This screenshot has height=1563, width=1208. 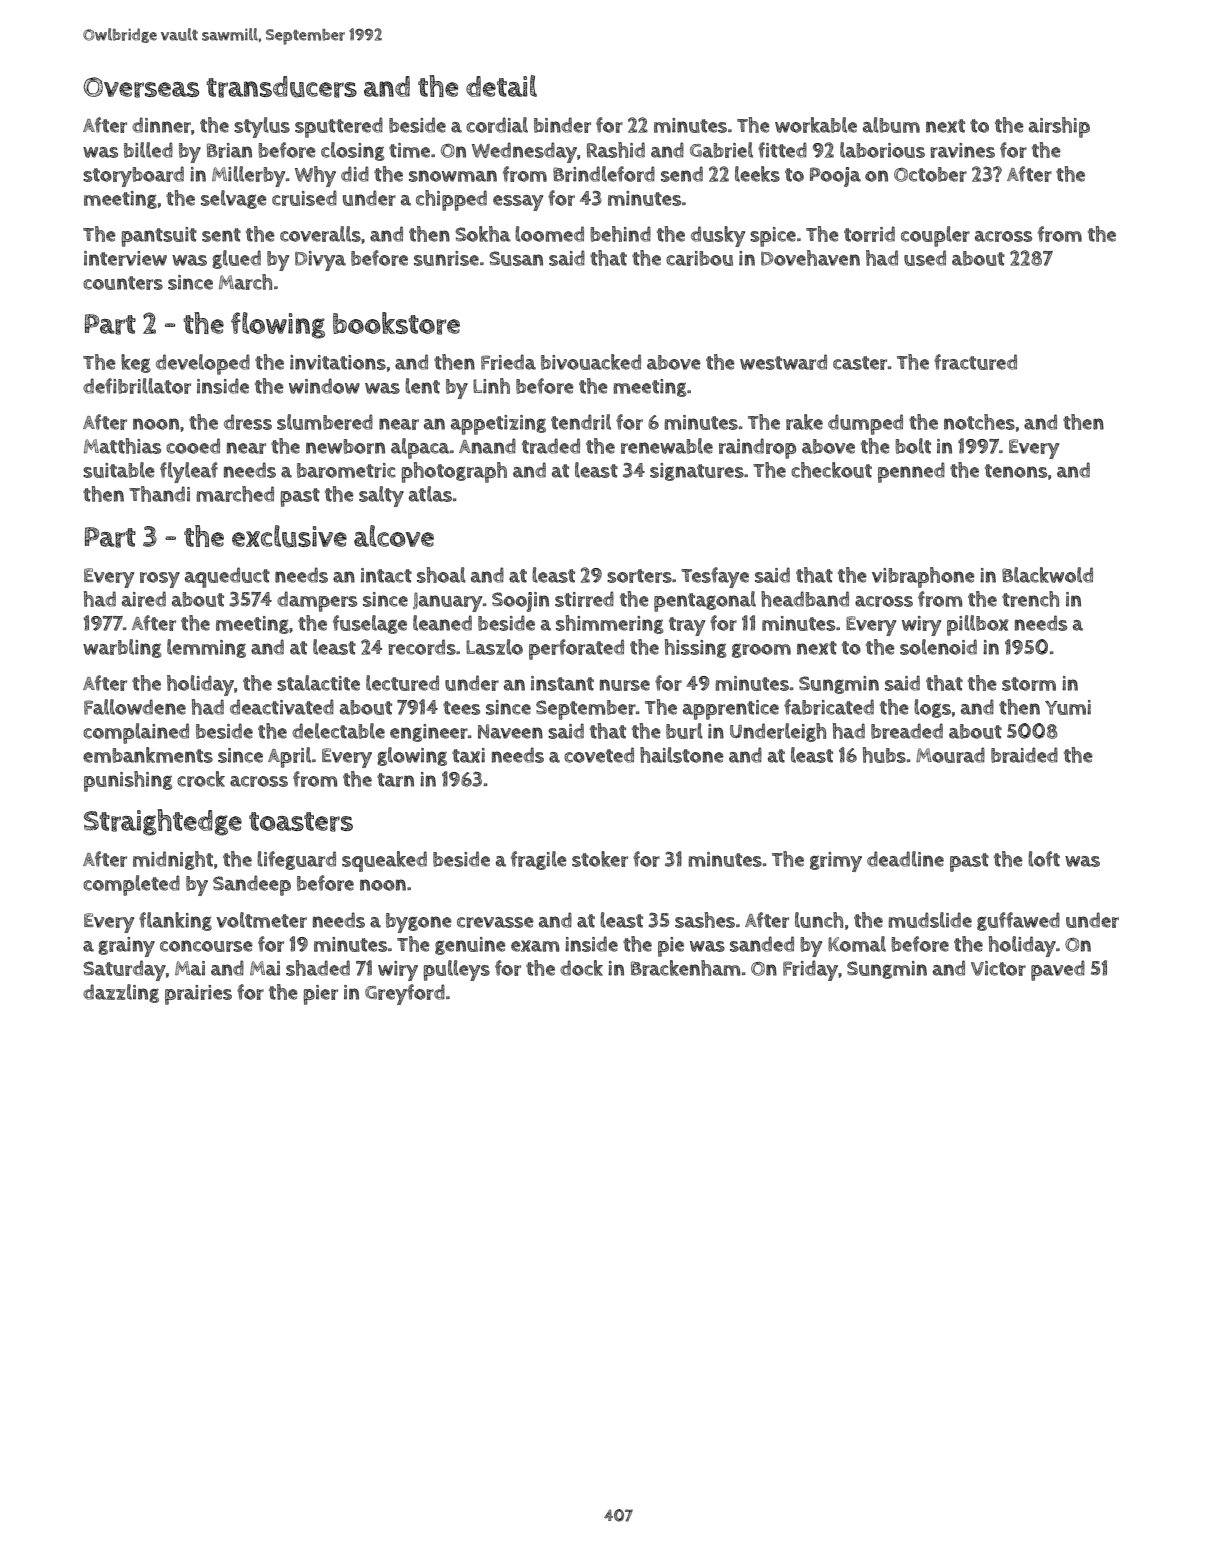 I want to click on transducers, so click(x=281, y=87).
